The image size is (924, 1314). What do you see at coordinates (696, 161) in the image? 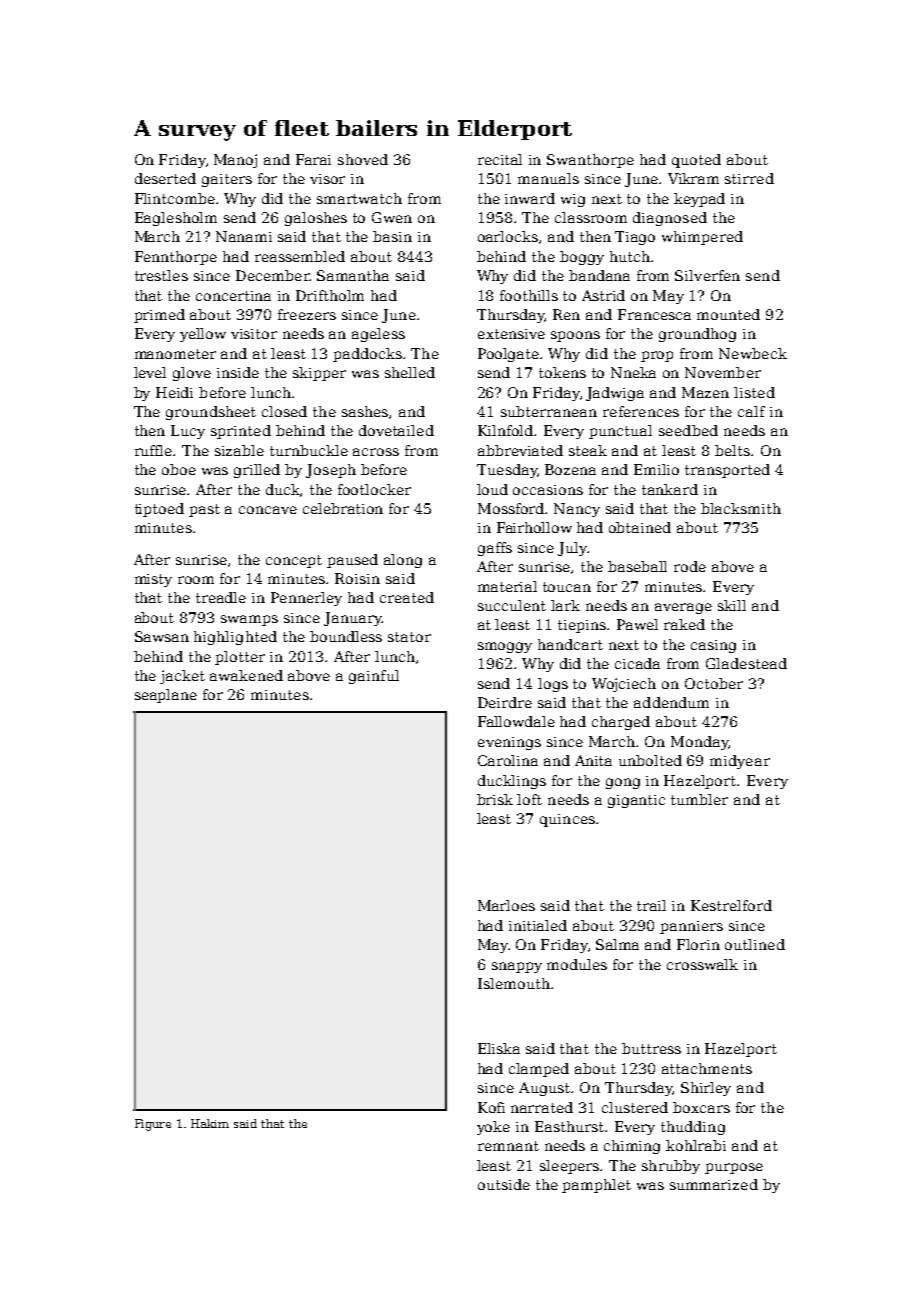
I see `quoted` at bounding box center [696, 161].
